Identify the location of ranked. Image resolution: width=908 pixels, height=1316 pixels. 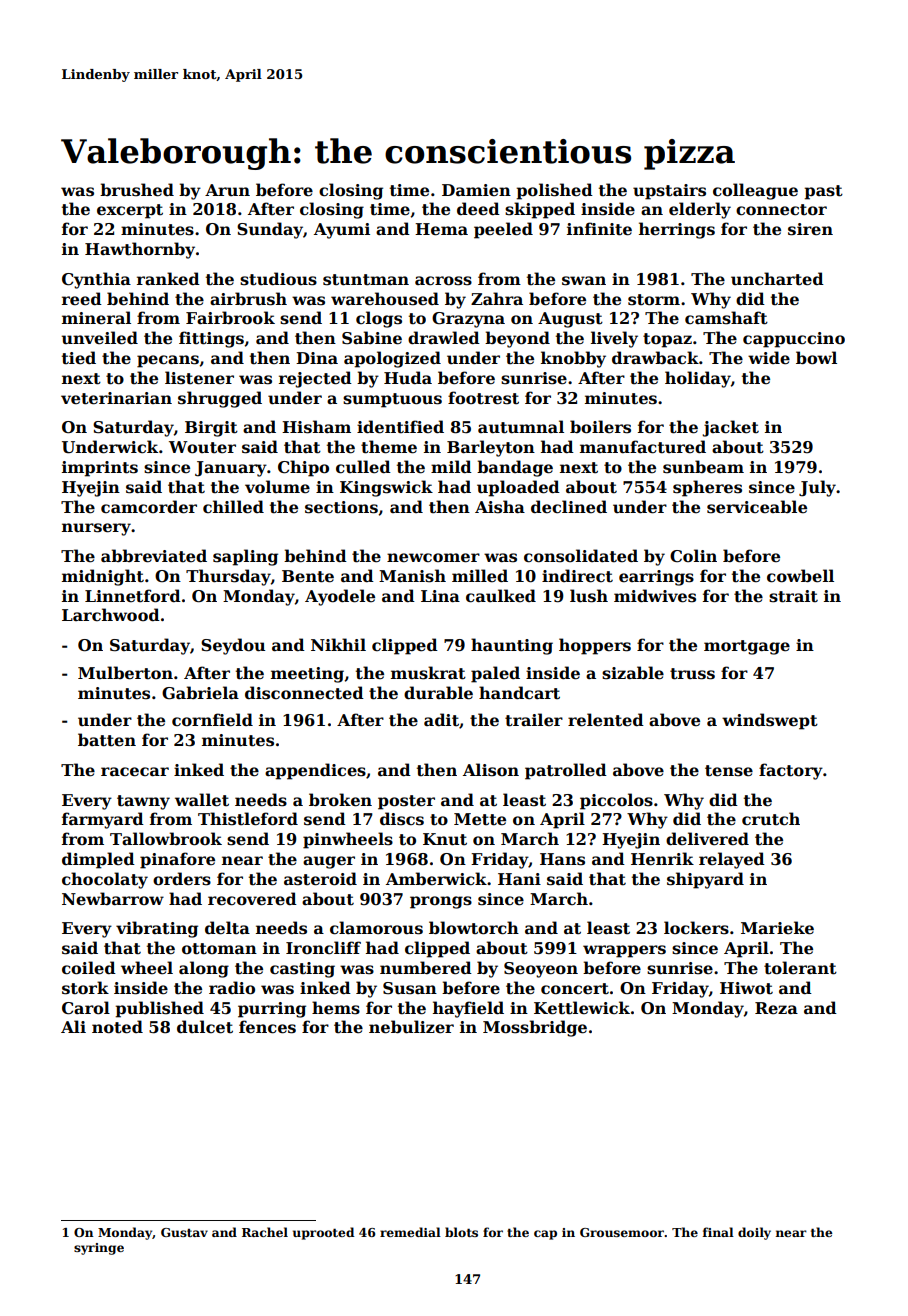
(168, 279).
